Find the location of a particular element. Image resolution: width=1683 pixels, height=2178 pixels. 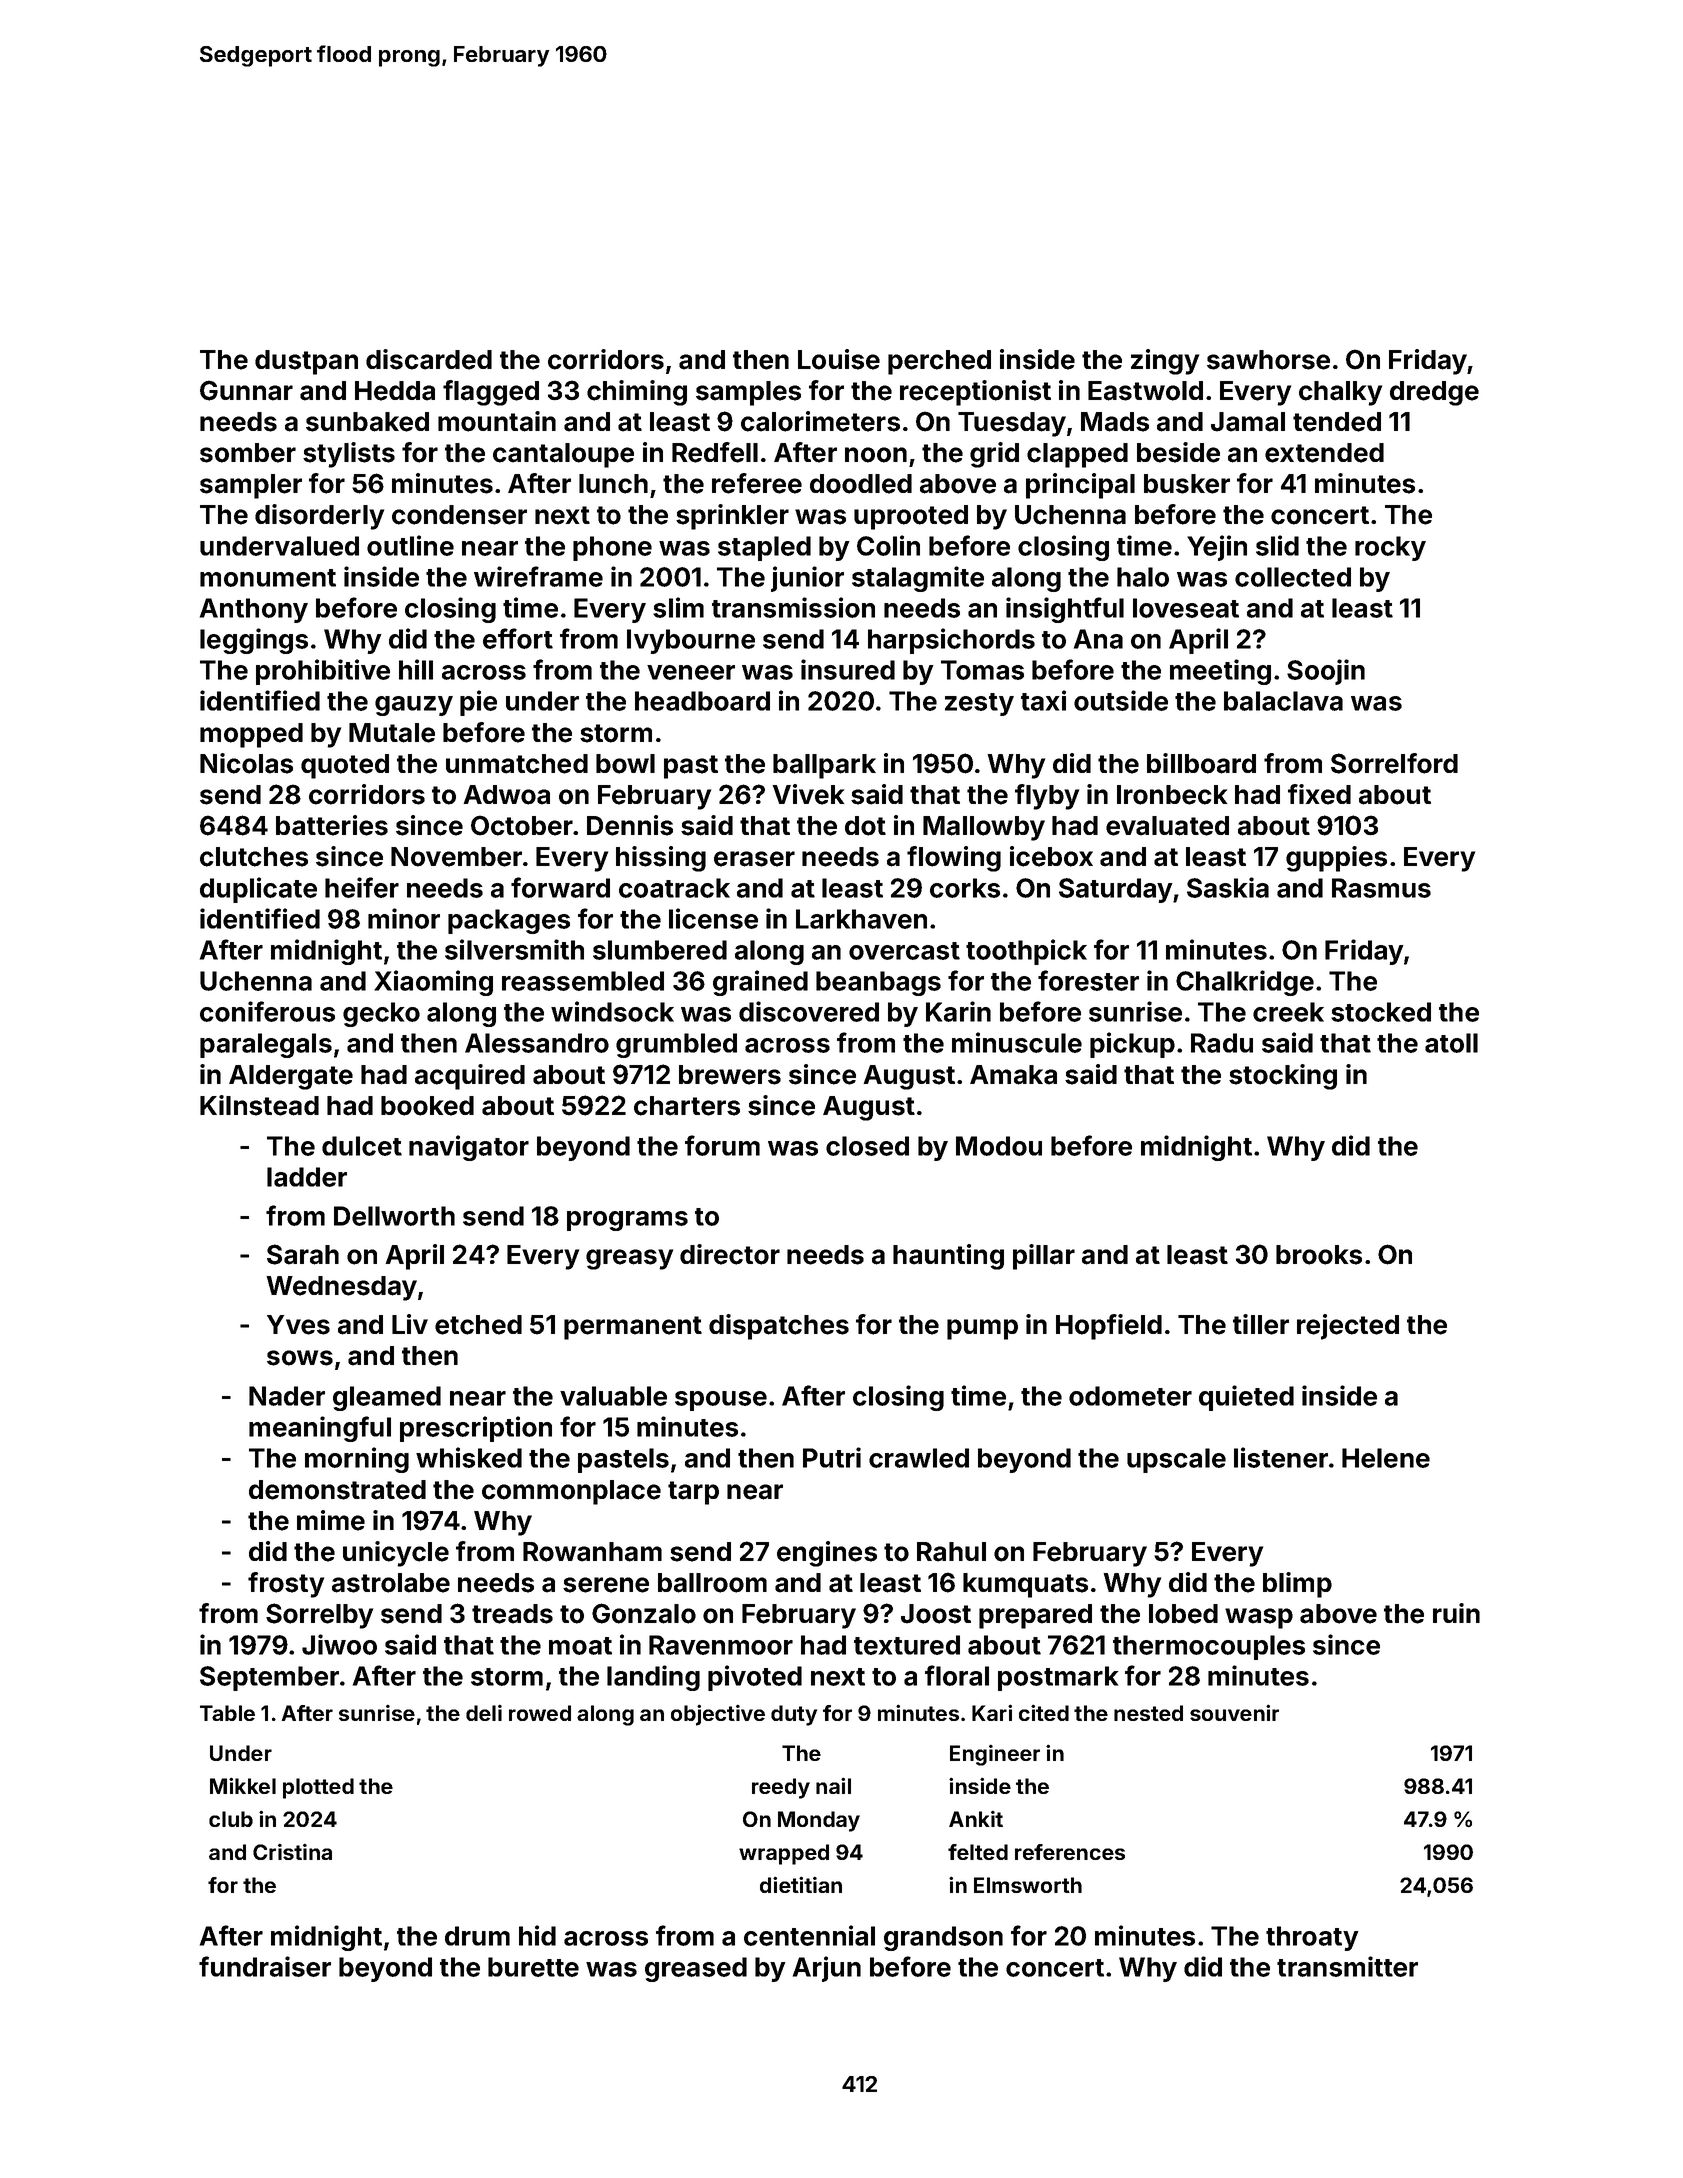

sunbaked is located at coordinates (367, 422).
